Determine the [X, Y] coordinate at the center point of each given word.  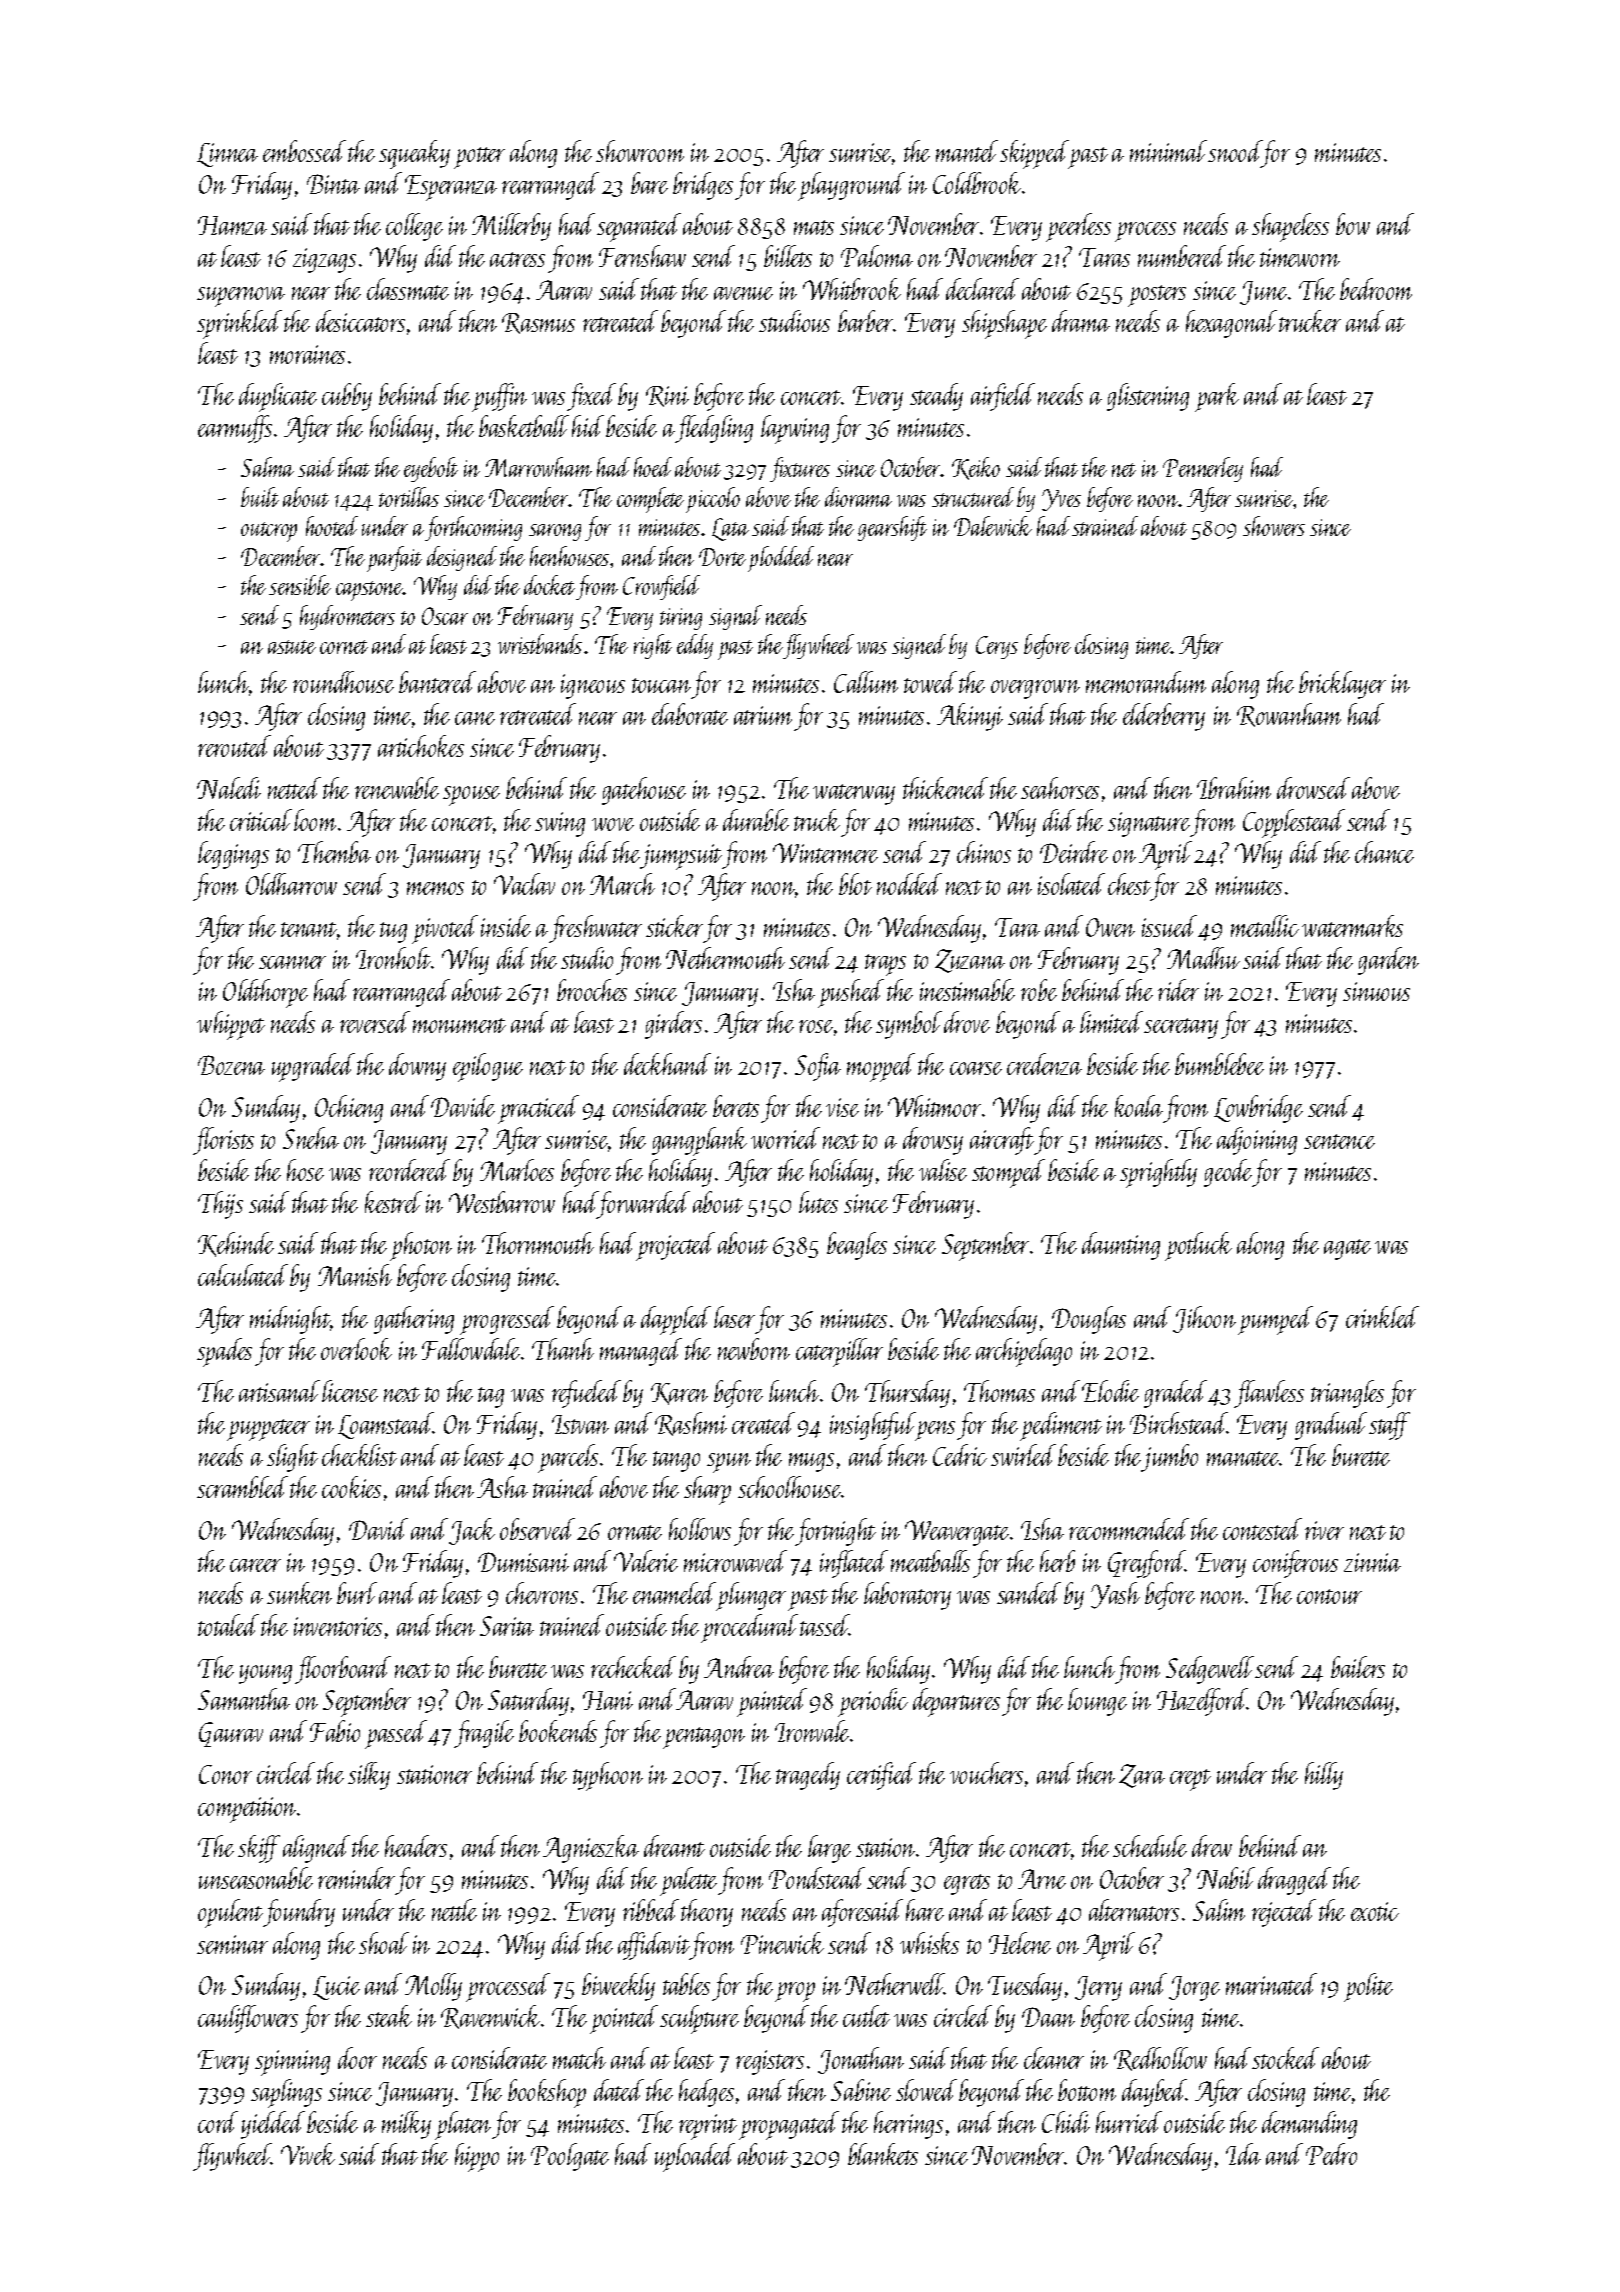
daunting [1121, 1246]
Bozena [231, 1065]
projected [675, 1246]
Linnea [227, 155]
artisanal [279, 1391]
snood [1235, 151]
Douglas [1089, 1320]
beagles [857, 1246]
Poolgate [570, 2157]
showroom [640, 151]
